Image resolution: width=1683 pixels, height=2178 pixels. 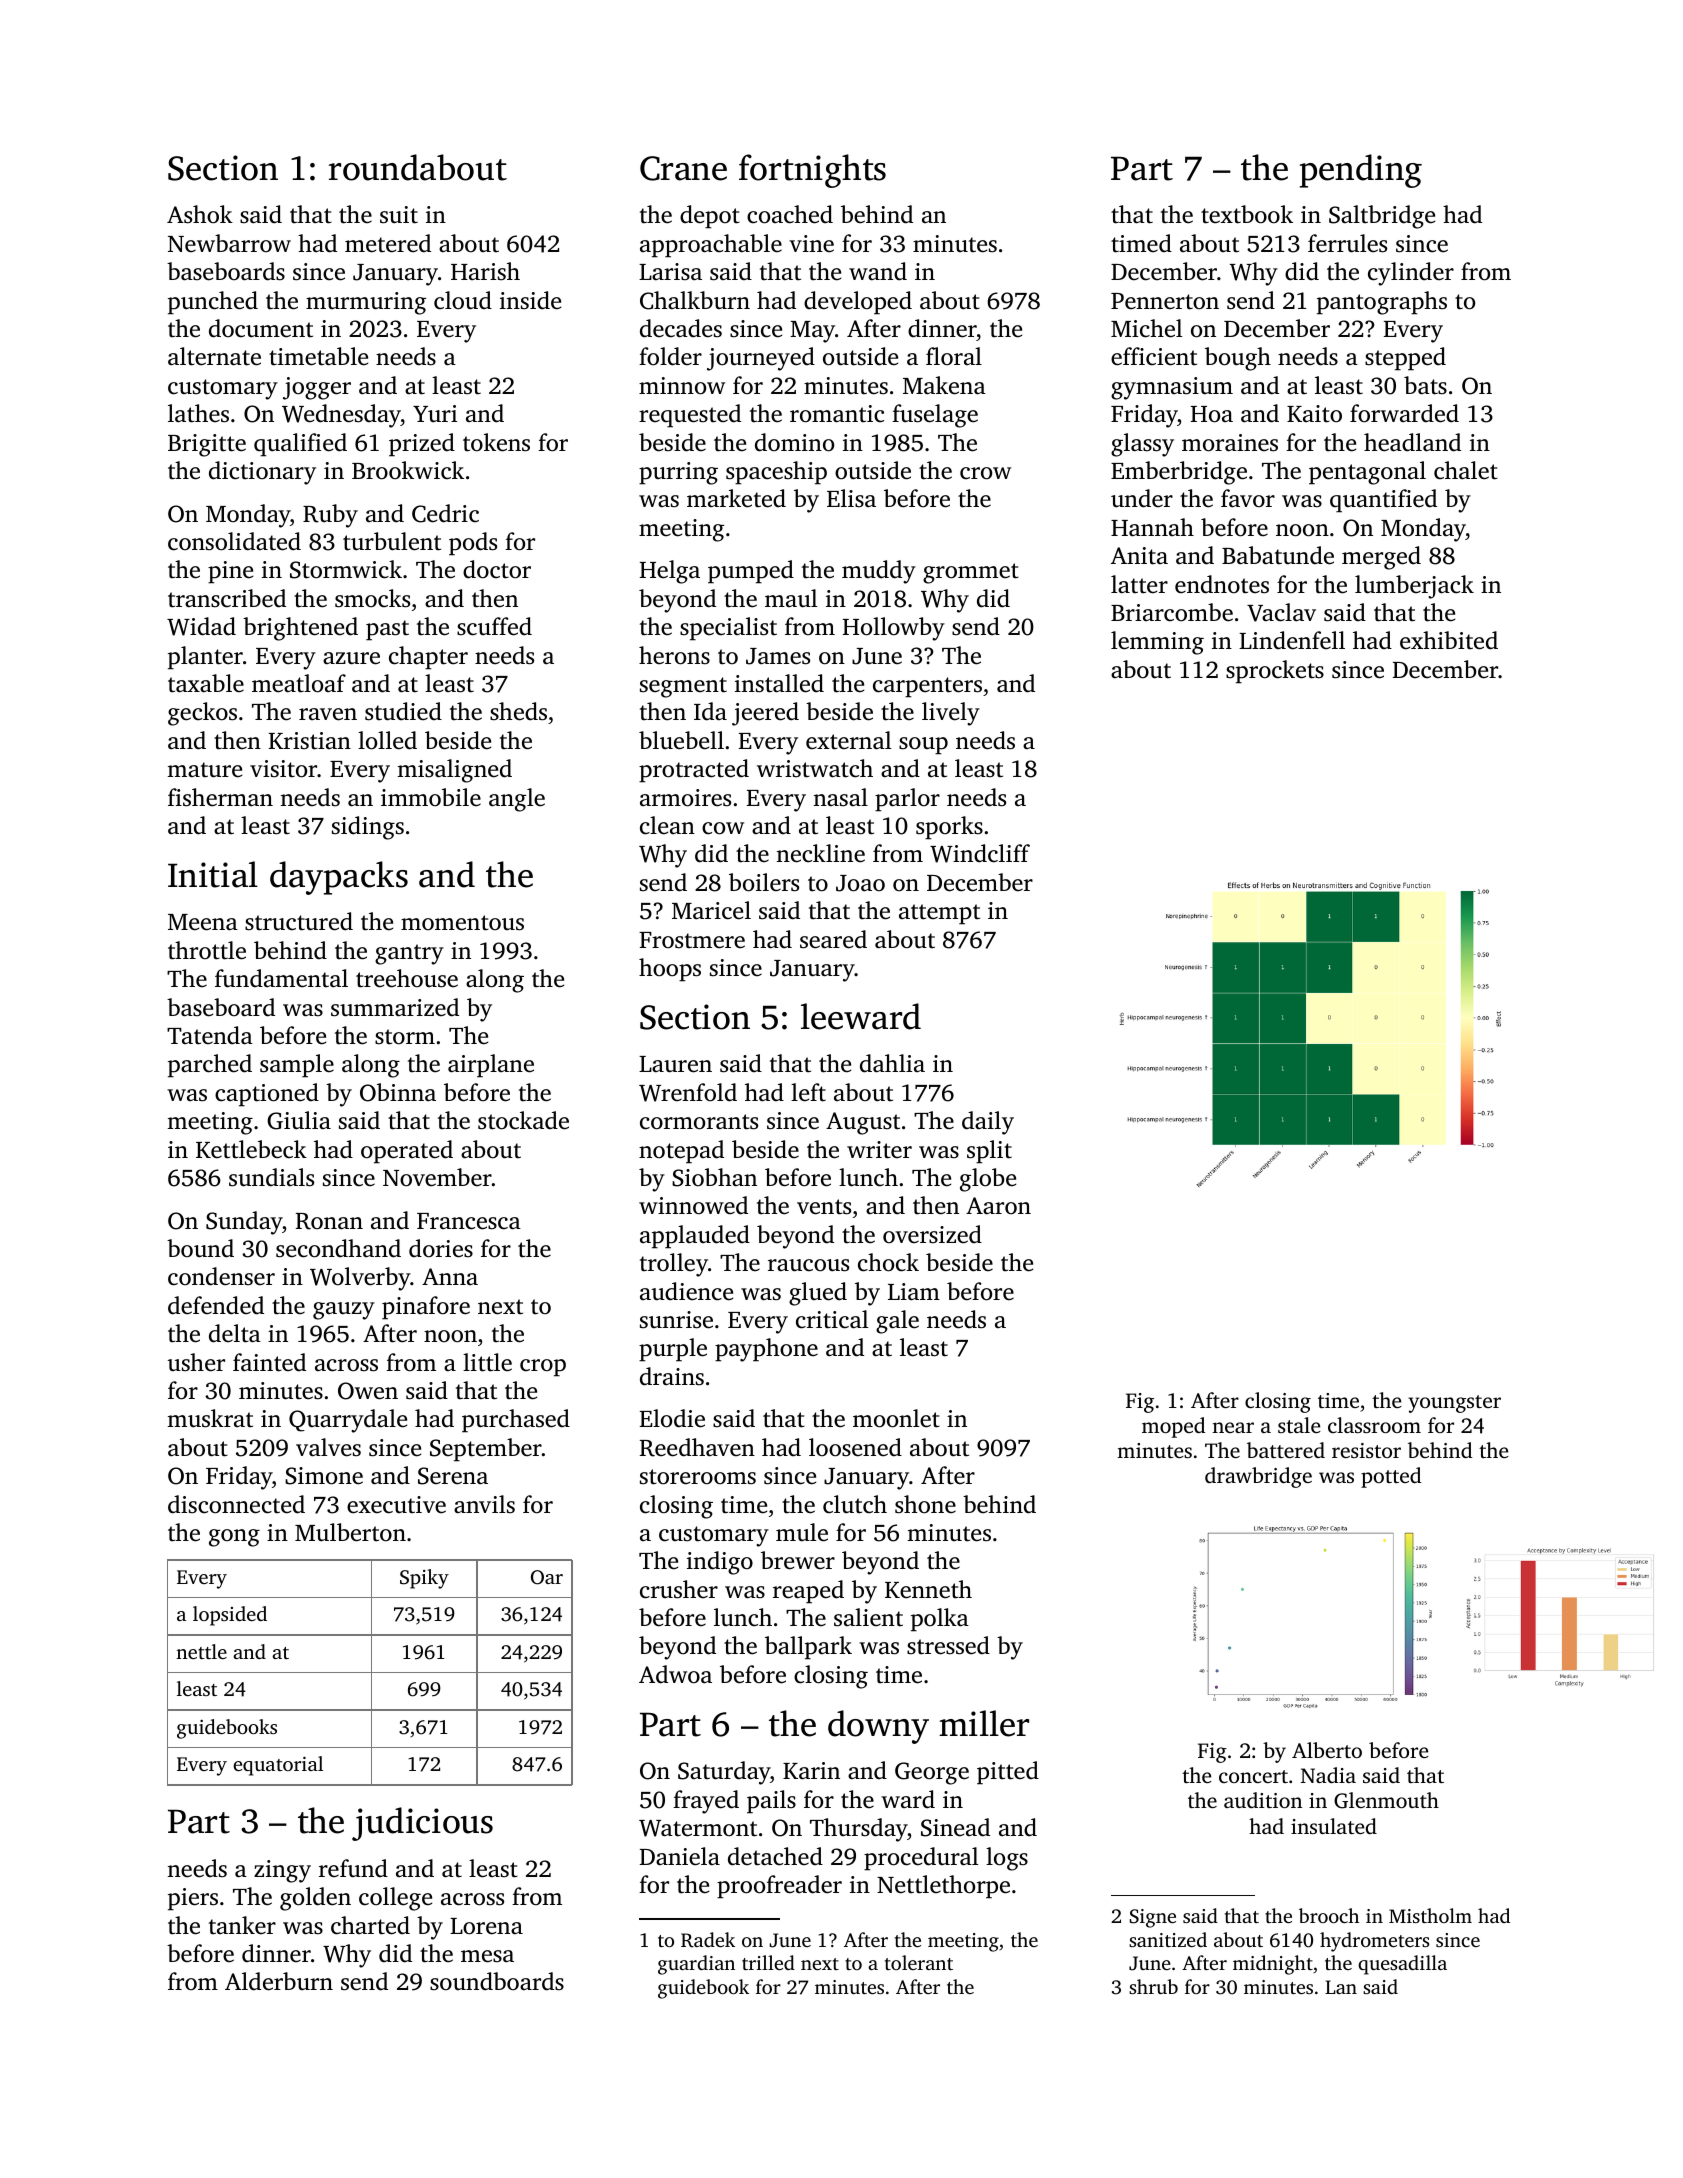 What do you see at coordinates (1383, 501) in the image?
I see `quantified` at bounding box center [1383, 501].
